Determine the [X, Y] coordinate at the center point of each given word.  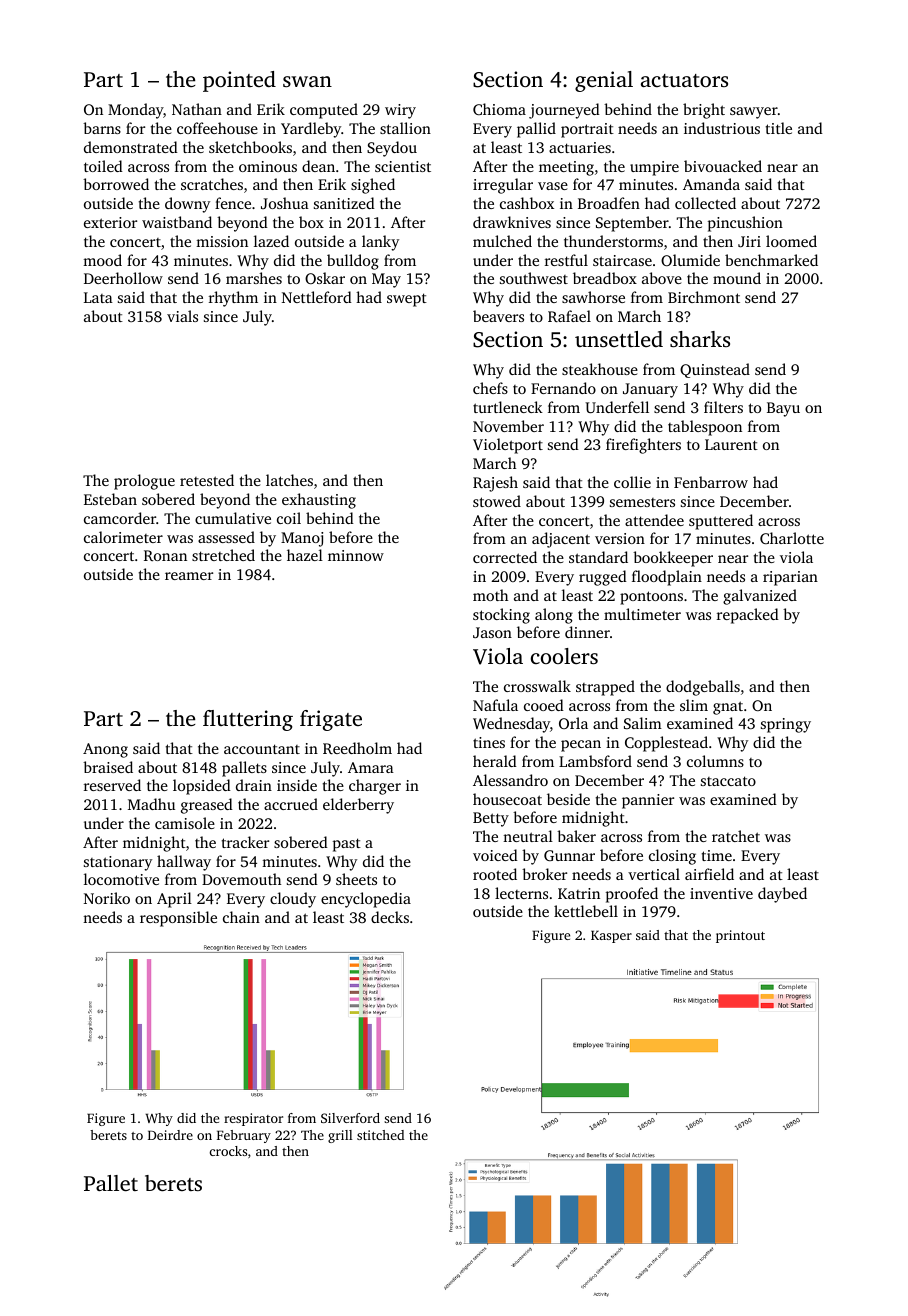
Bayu [783, 409]
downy [187, 205]
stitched [380, 1135]
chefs [490, 388]
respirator [253, 1119]
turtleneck [508, 407]
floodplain [667, 578]
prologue [144, 482]
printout [740, 936]
